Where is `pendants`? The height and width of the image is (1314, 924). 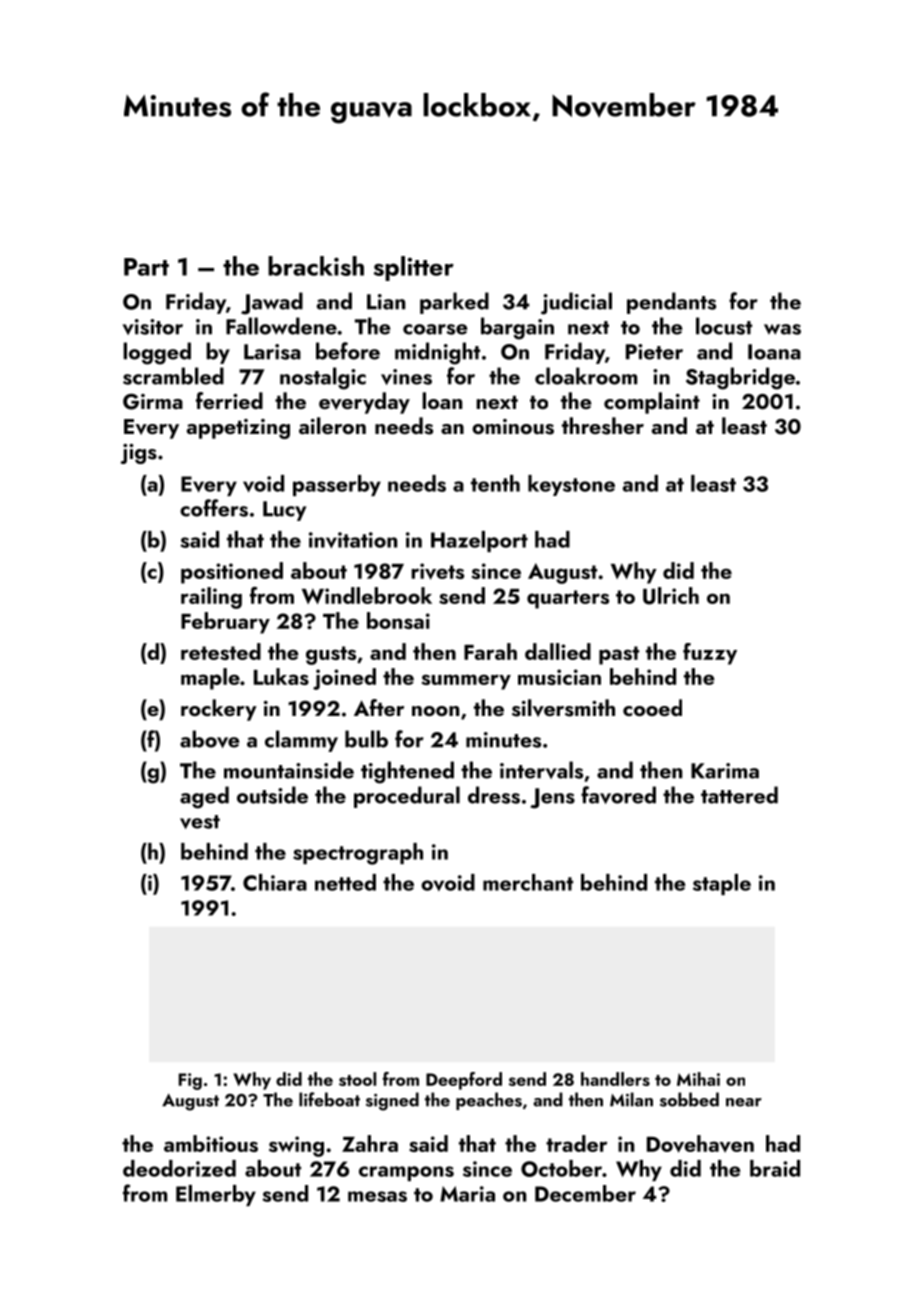
pendants is located at coordinates (671, 303).
